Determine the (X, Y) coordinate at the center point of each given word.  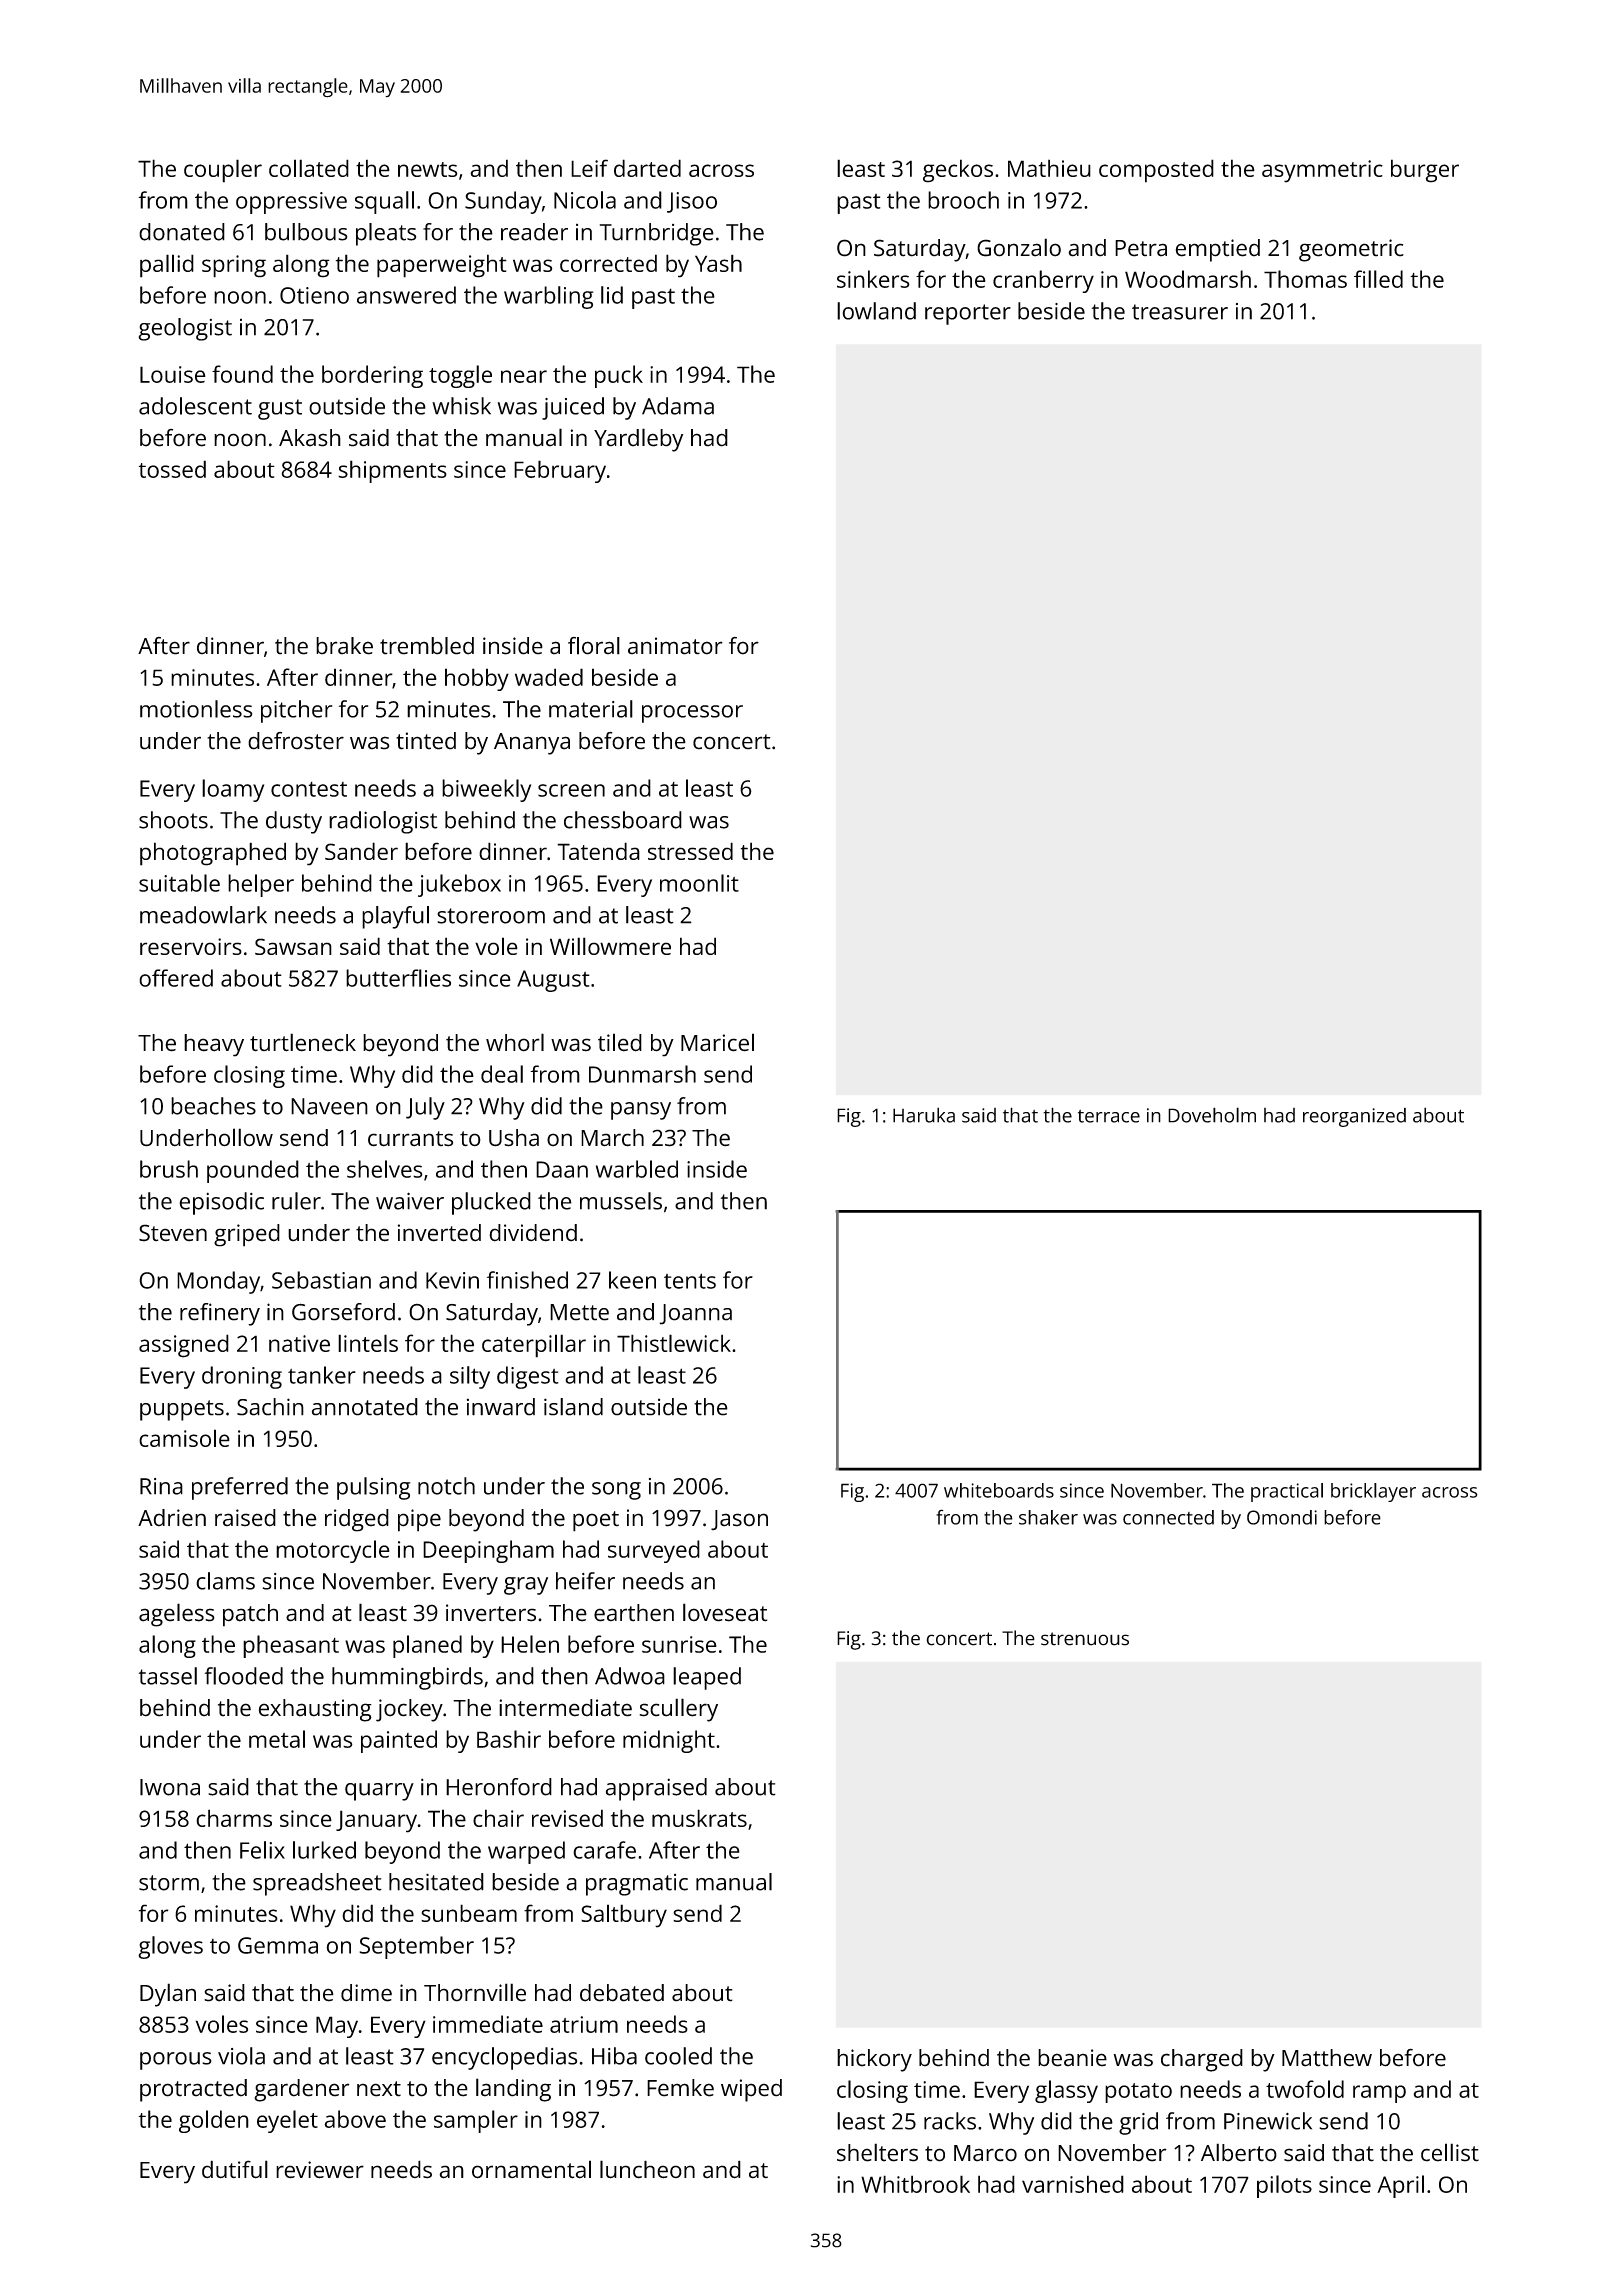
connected (1168, 1517)
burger (1425, 171)
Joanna (695, 1314)
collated (309, 168)
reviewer (320, 2170)
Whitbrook (915, 2184)
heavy (214, 1045)
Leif (589, 168)
